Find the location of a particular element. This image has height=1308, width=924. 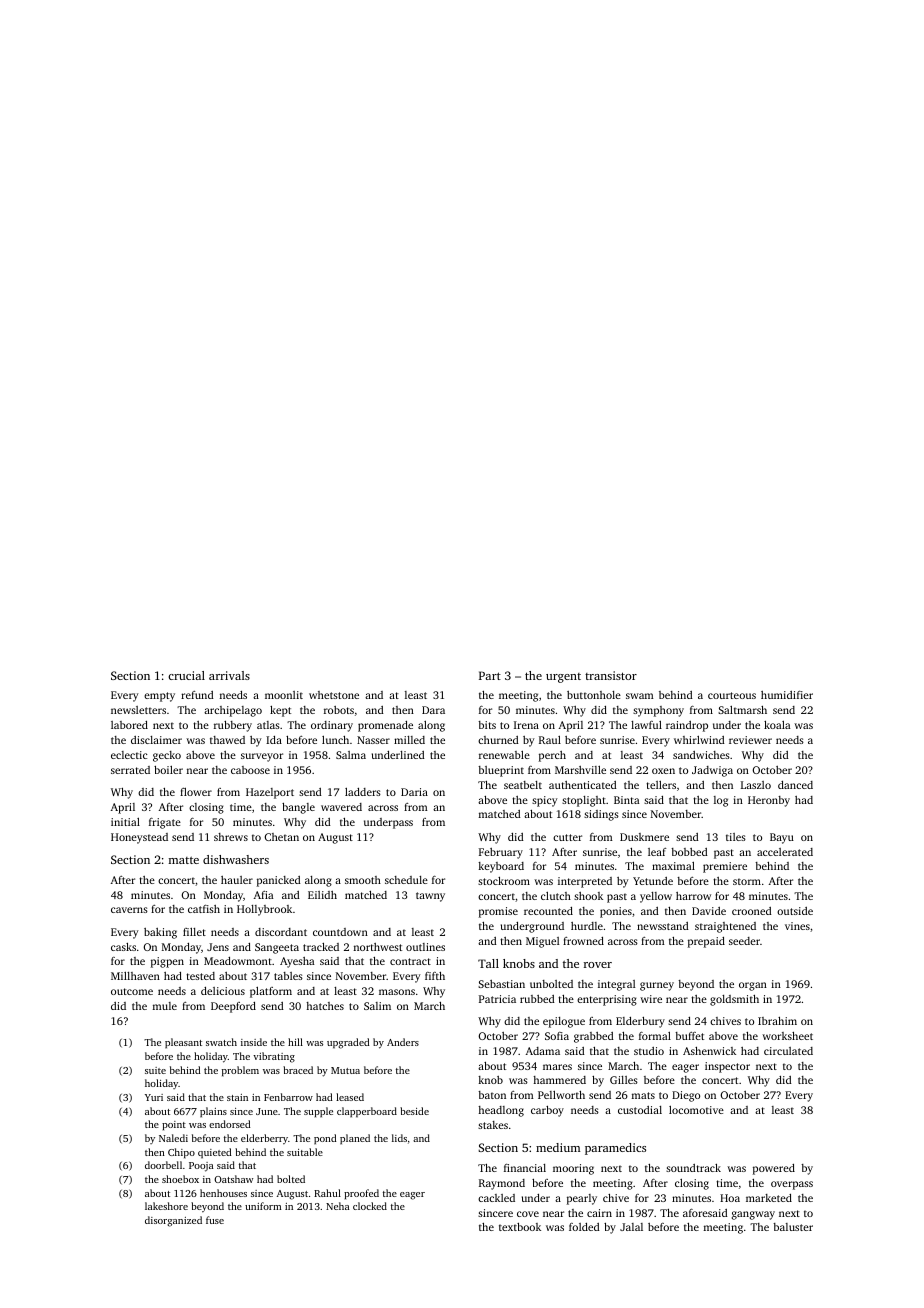

Elderbury is located at coordinates (640, 1022).
